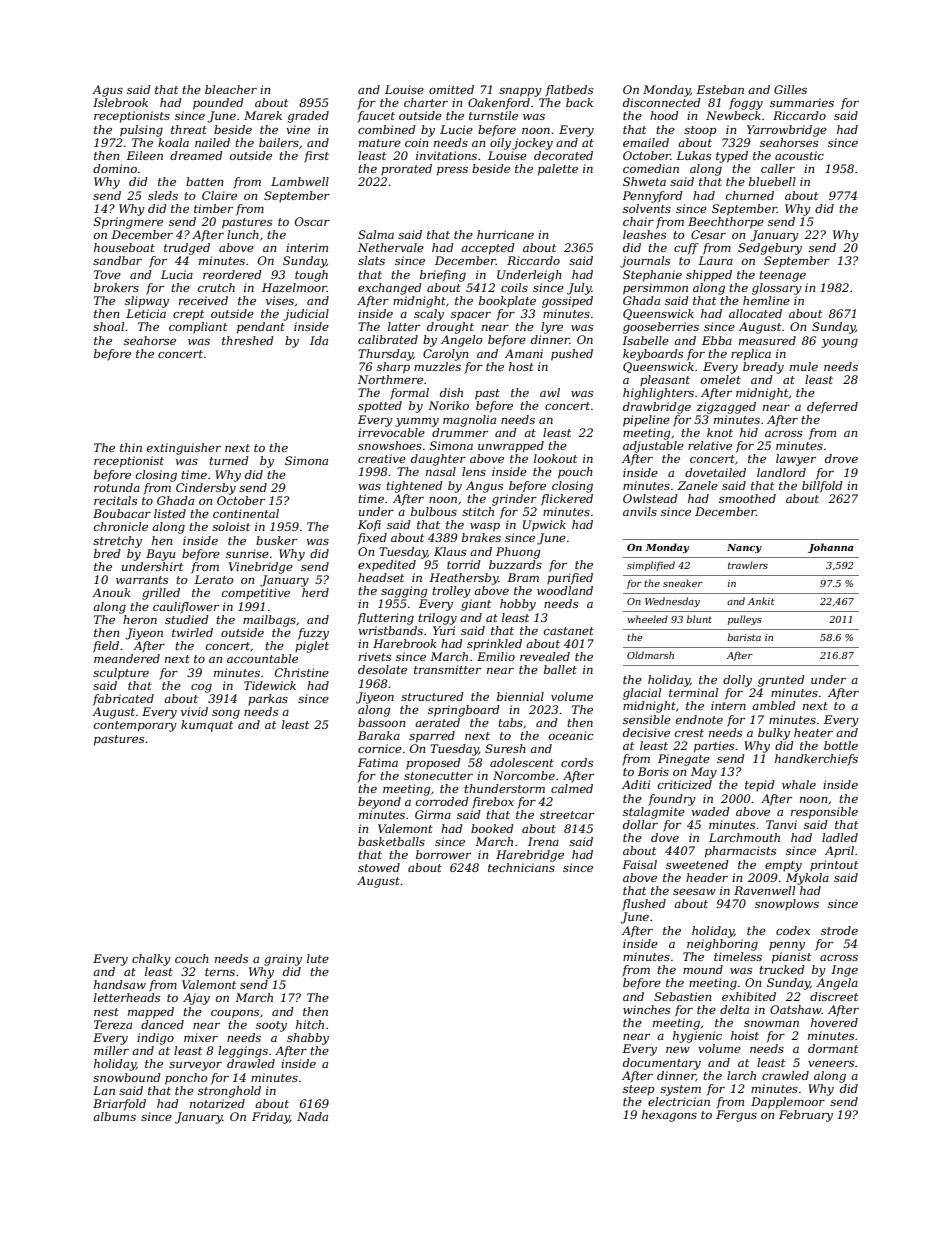 The image size is (952, 1233). I want to click on Tereza, so click(113, 1024).
